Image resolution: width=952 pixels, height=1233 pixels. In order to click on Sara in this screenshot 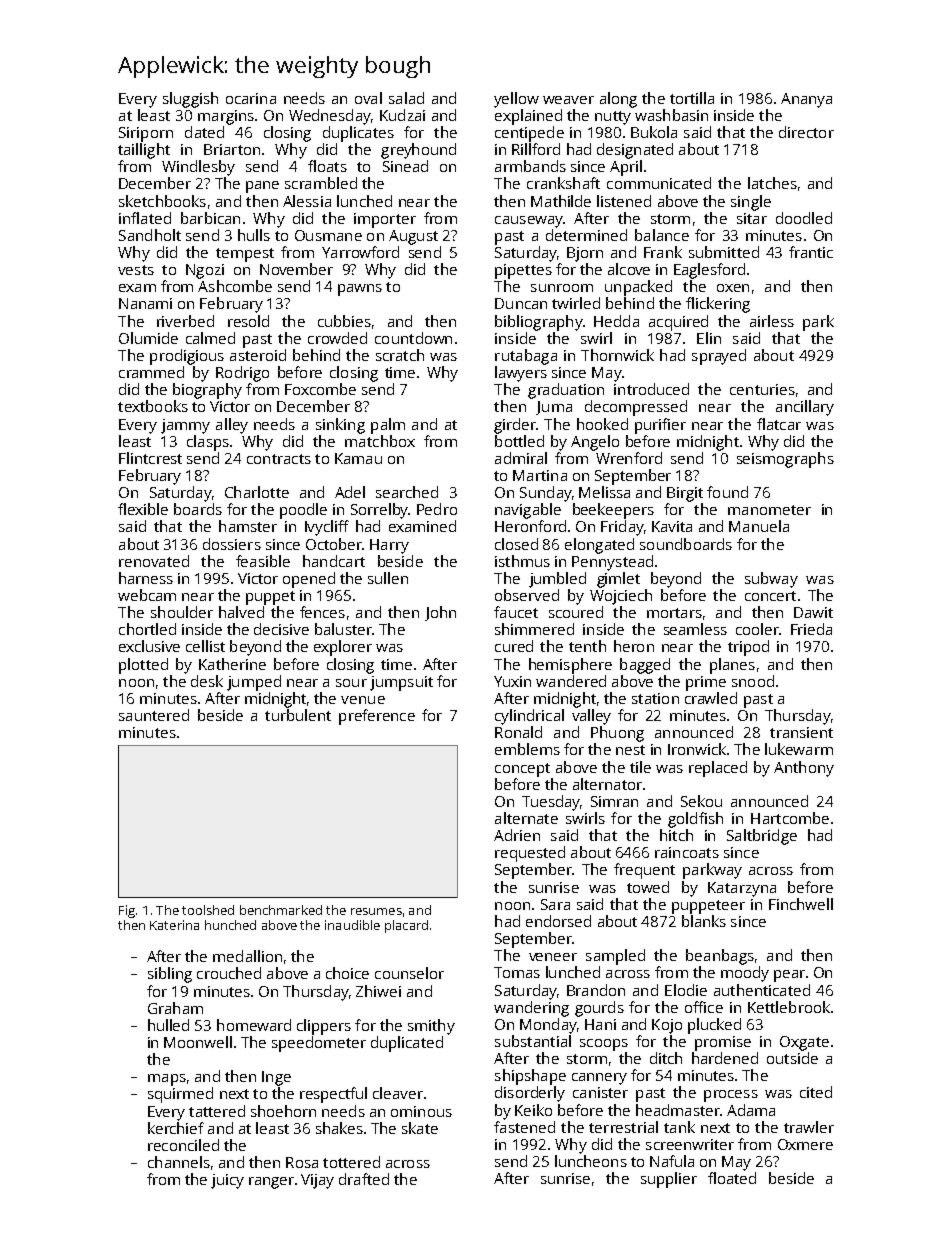, I will do `click(555, 904)`.
